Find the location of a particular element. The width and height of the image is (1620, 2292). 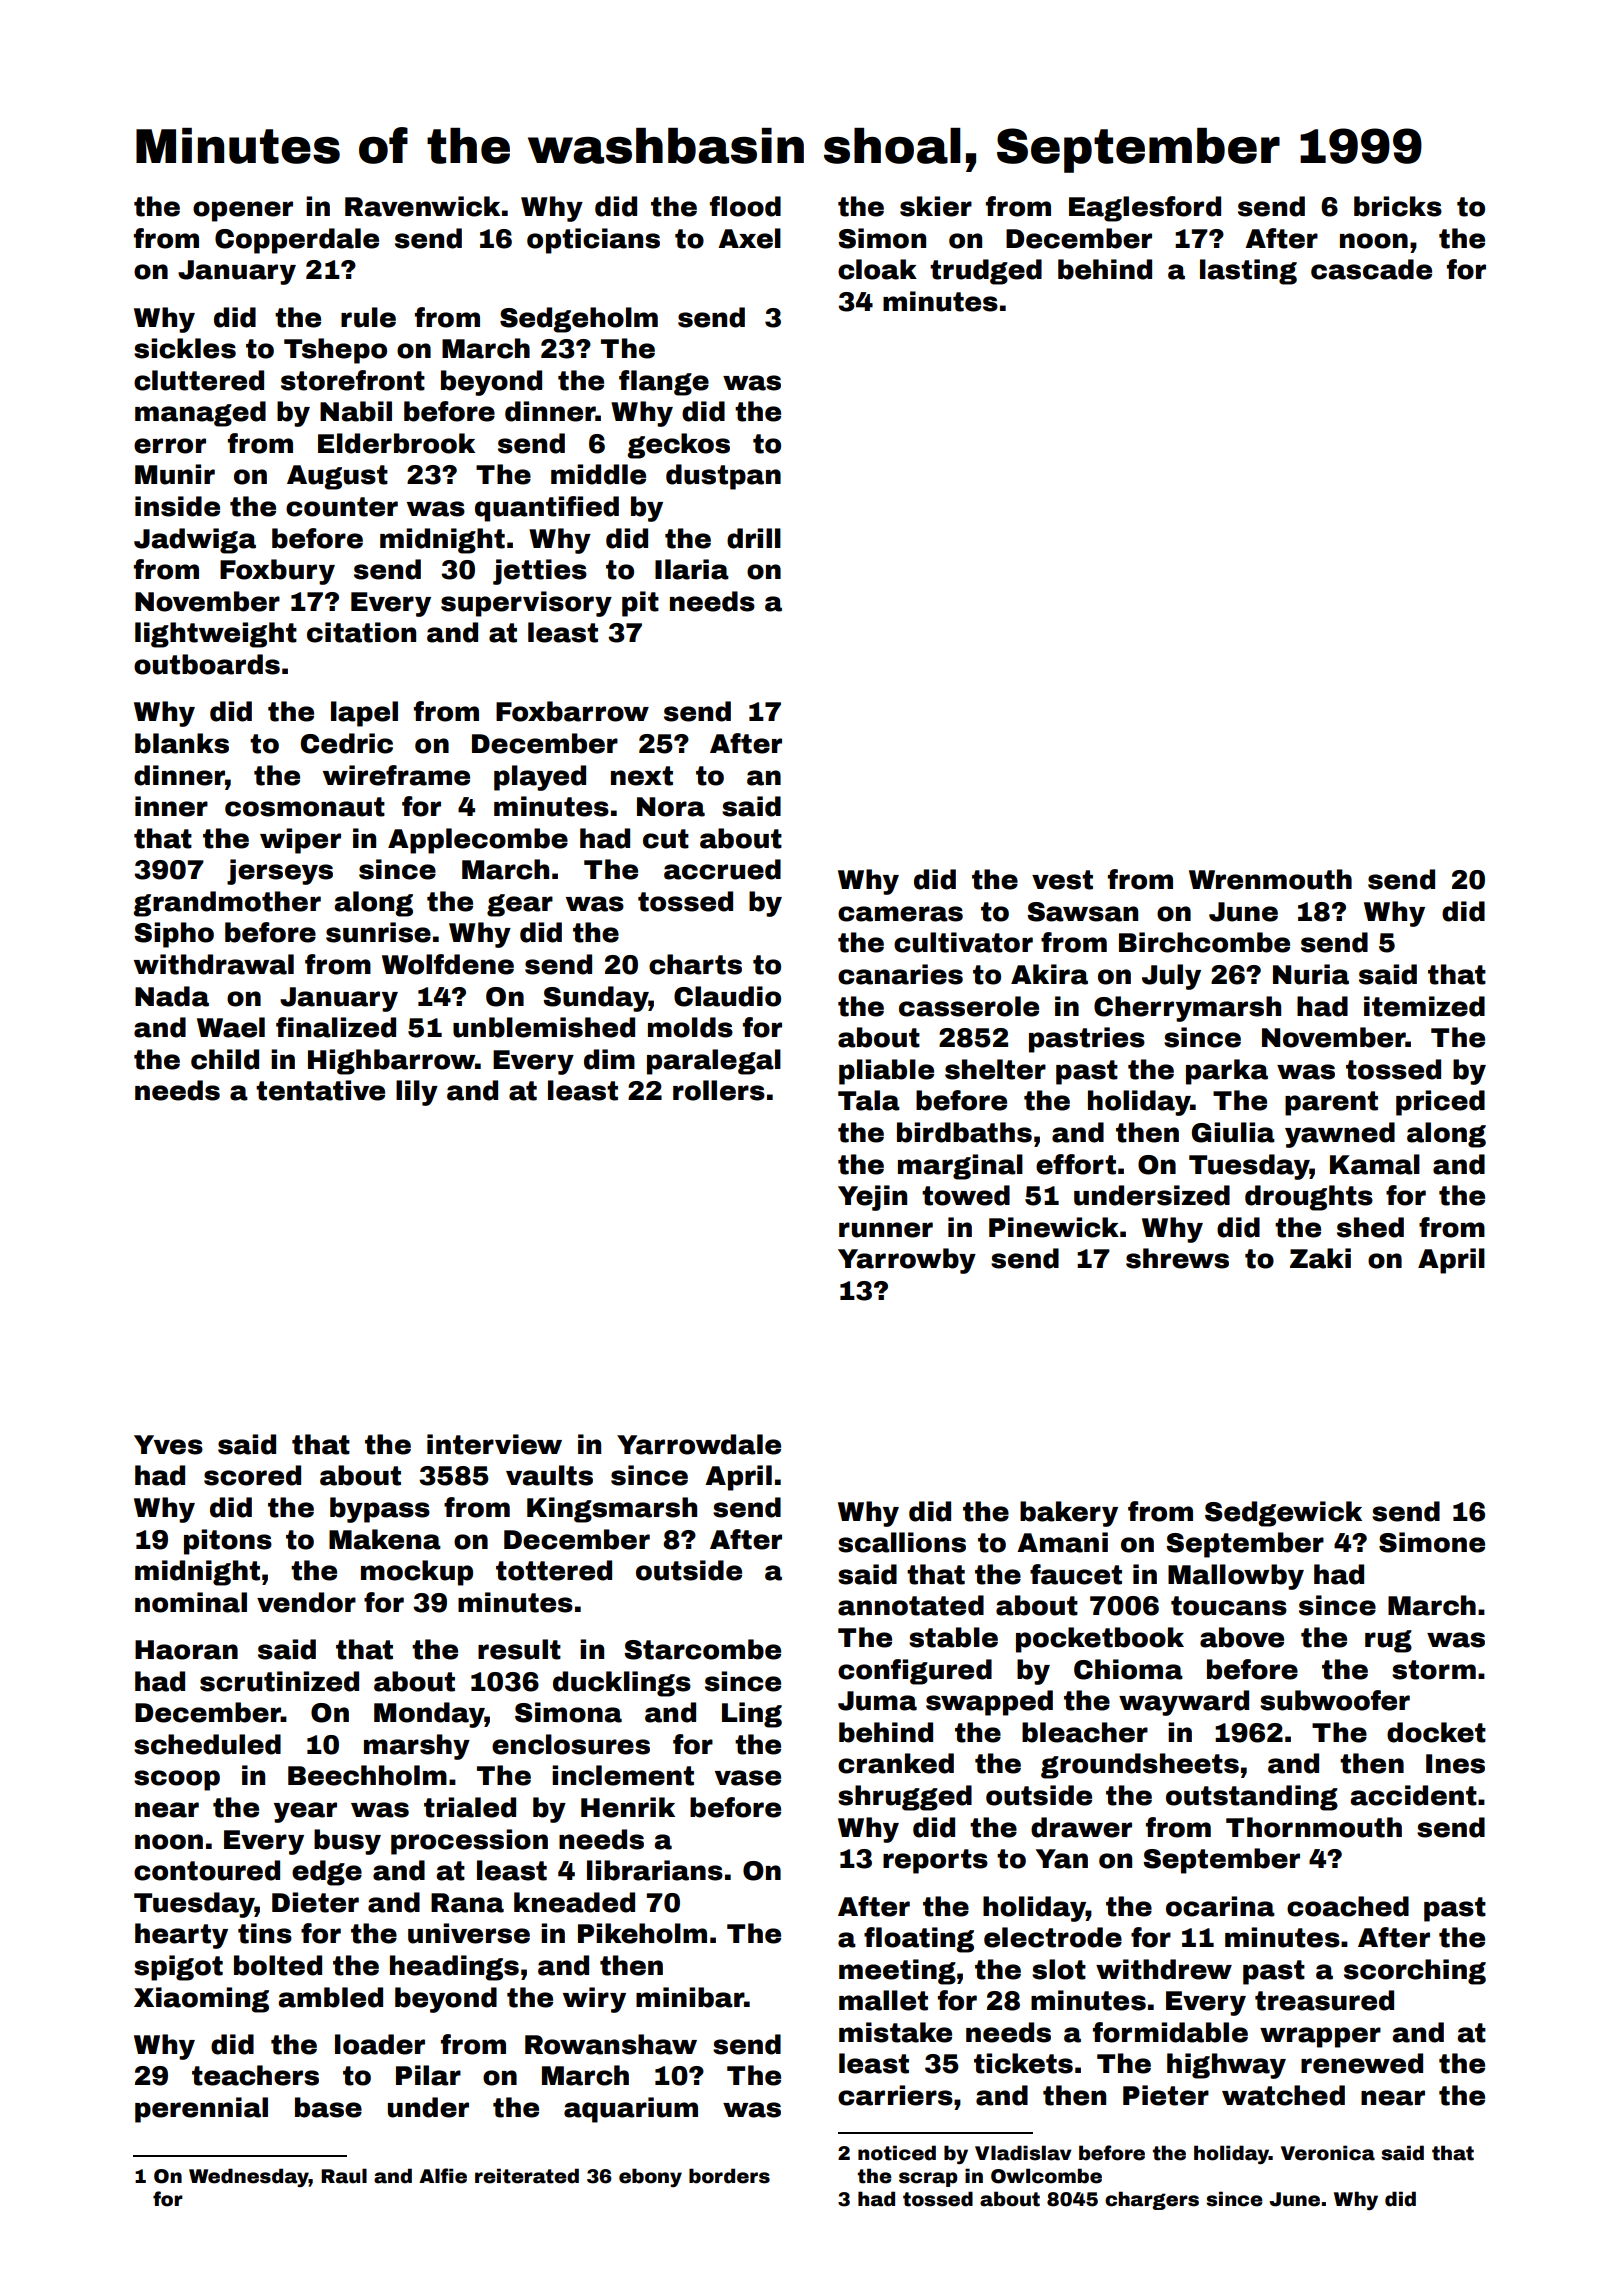

bricks is located at coordinates (1398, 206).
